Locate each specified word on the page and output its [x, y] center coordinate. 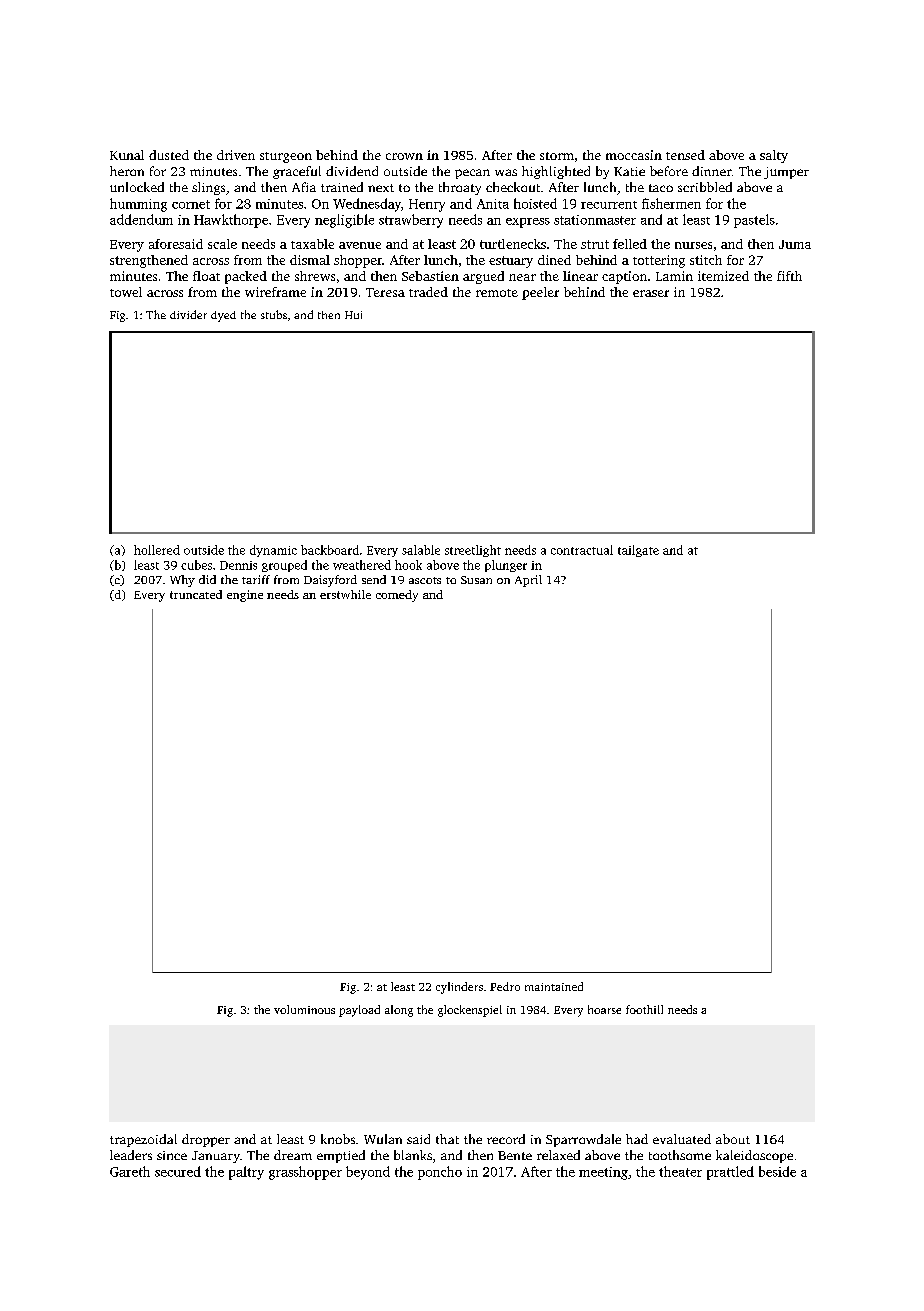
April [528, 581]
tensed [685, 155]
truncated [196, 594]
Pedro [505, 986]
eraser [651, 293]
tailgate [638, 551]
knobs [338, 1139]
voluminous [304, 1009]
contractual [582, 550]
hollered [157, 550]
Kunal [127, 155]
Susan [476, 580]
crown [404, 156]
